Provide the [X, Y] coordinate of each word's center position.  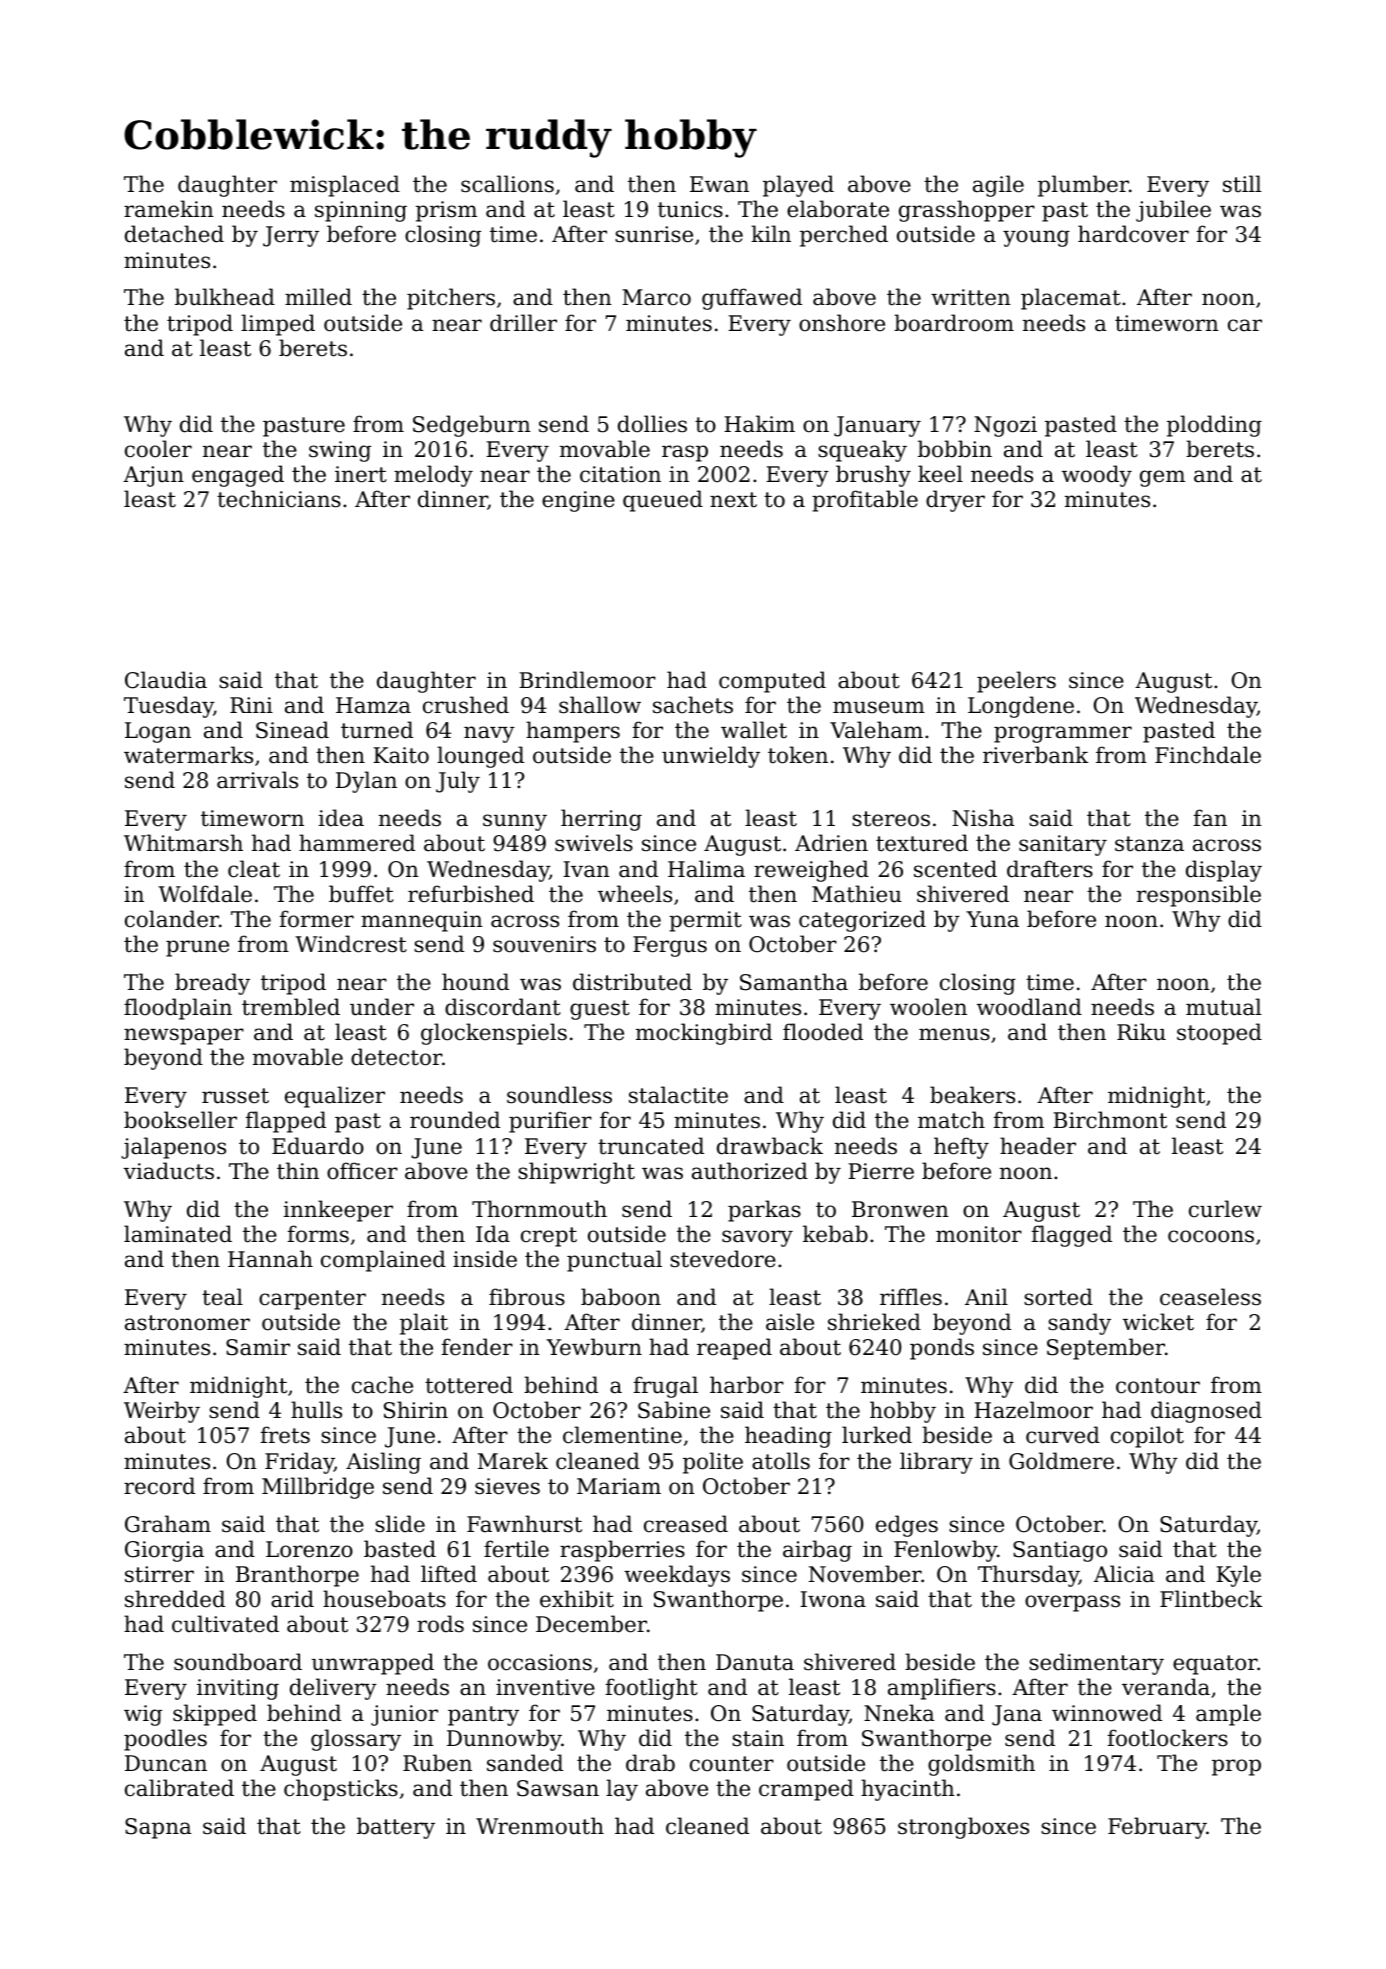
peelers [1016, 682]
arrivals [257, 780]
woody [1097, 476]
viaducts [168, 1171]
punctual [614, 1261]
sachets [693, 705]
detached [174, 234]
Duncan [166, 1763]
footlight [652, 1689]
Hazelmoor [1033, 1410]
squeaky [862, 451]
